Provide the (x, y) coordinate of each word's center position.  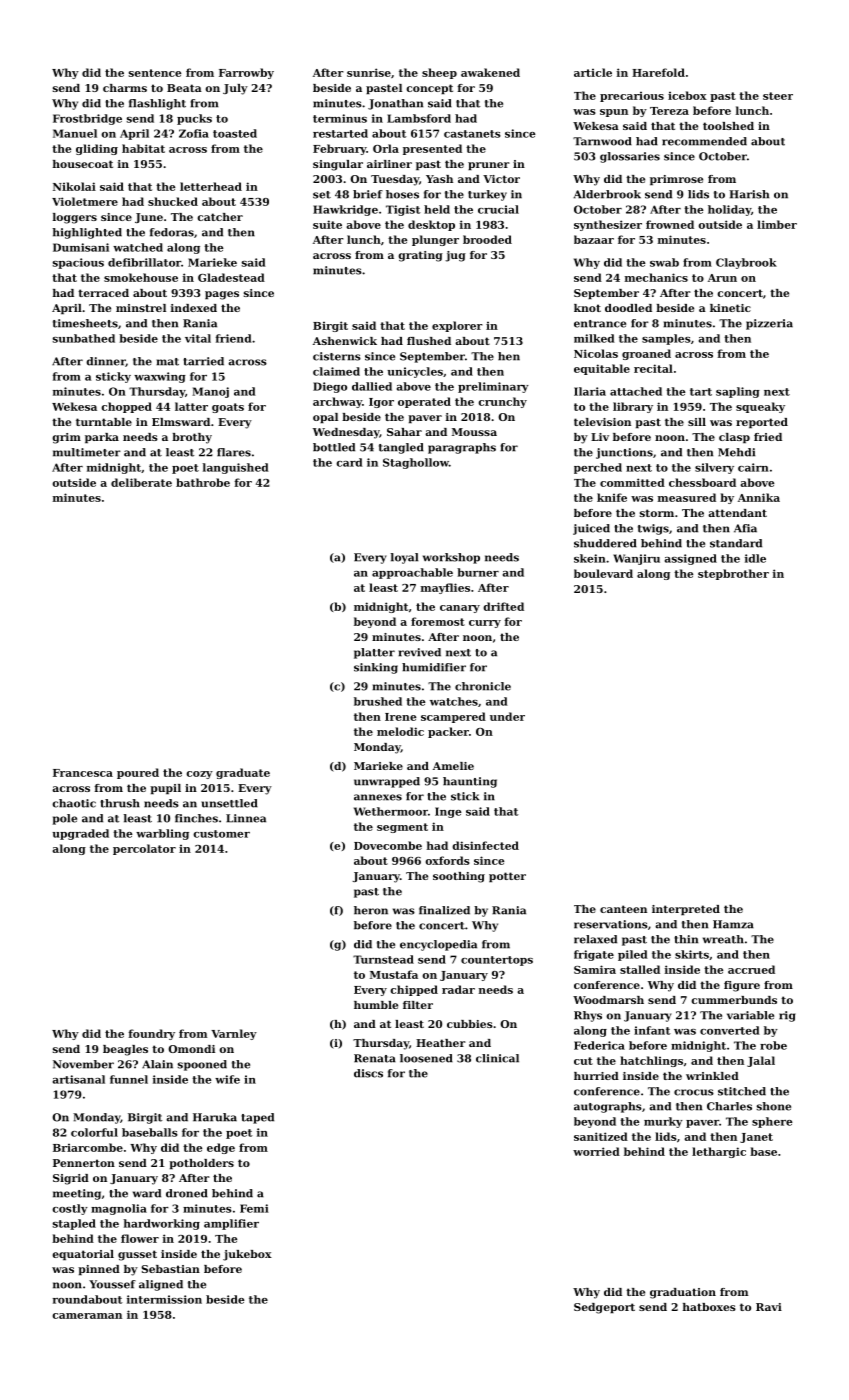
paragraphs (462, 448)
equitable (602, 369)
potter (507, 877)
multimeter (87, 452)
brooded (487, 239)
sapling (738, 392)
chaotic (74, 803)
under (507, 716)
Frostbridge (87, 119)
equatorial (83, 1255)
